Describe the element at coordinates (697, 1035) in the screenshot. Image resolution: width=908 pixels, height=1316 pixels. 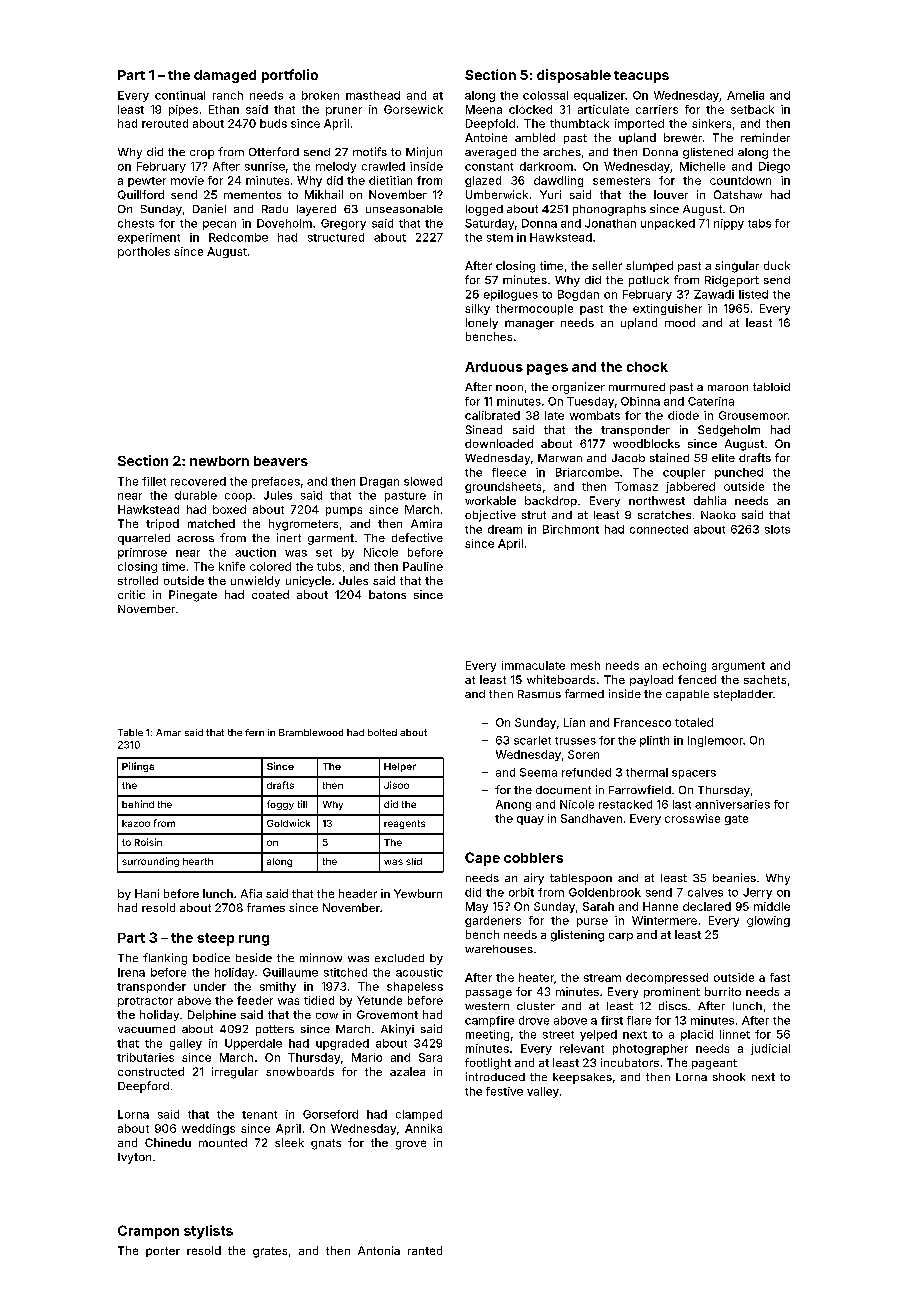
I see `placid` at that location.
